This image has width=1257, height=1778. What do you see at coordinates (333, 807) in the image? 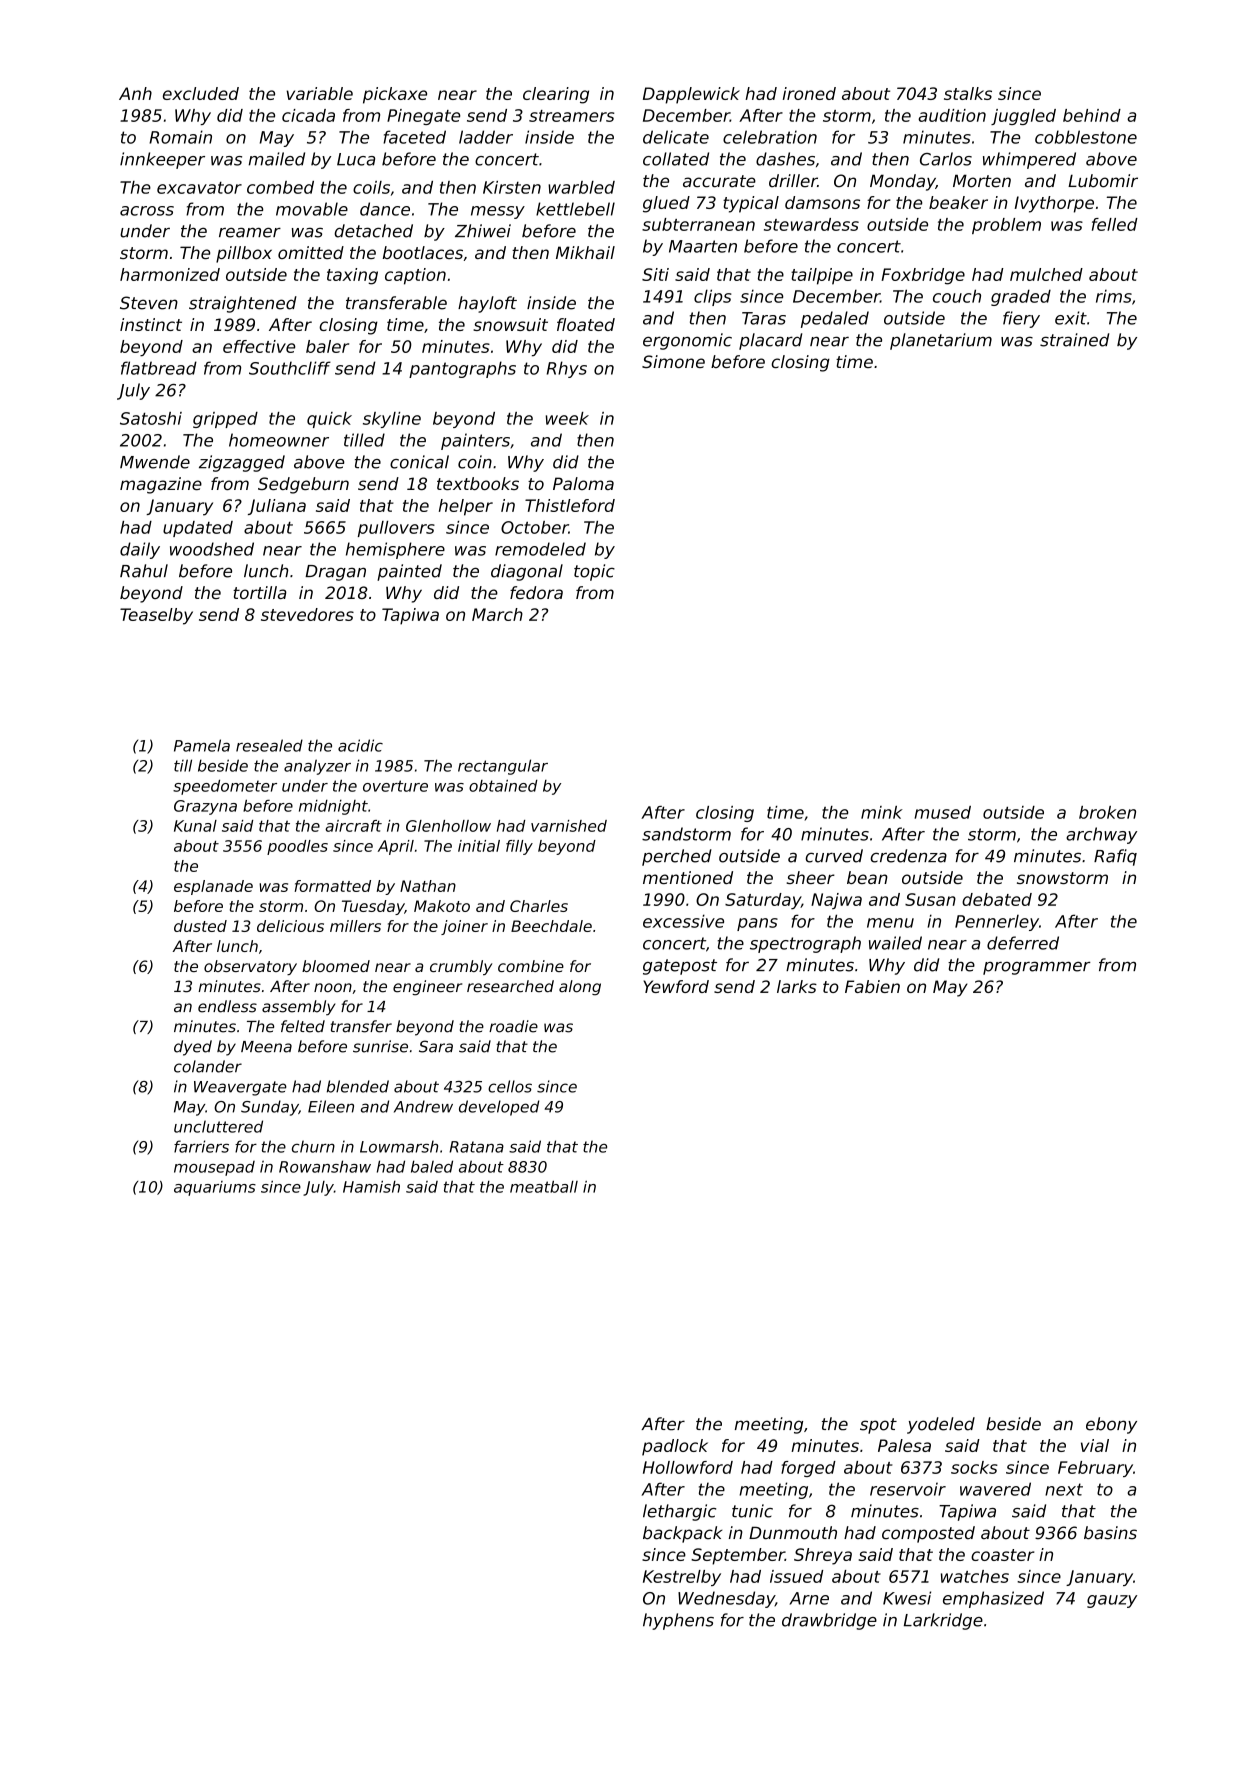
I see `midnight` at bounding box center [333, 807].
